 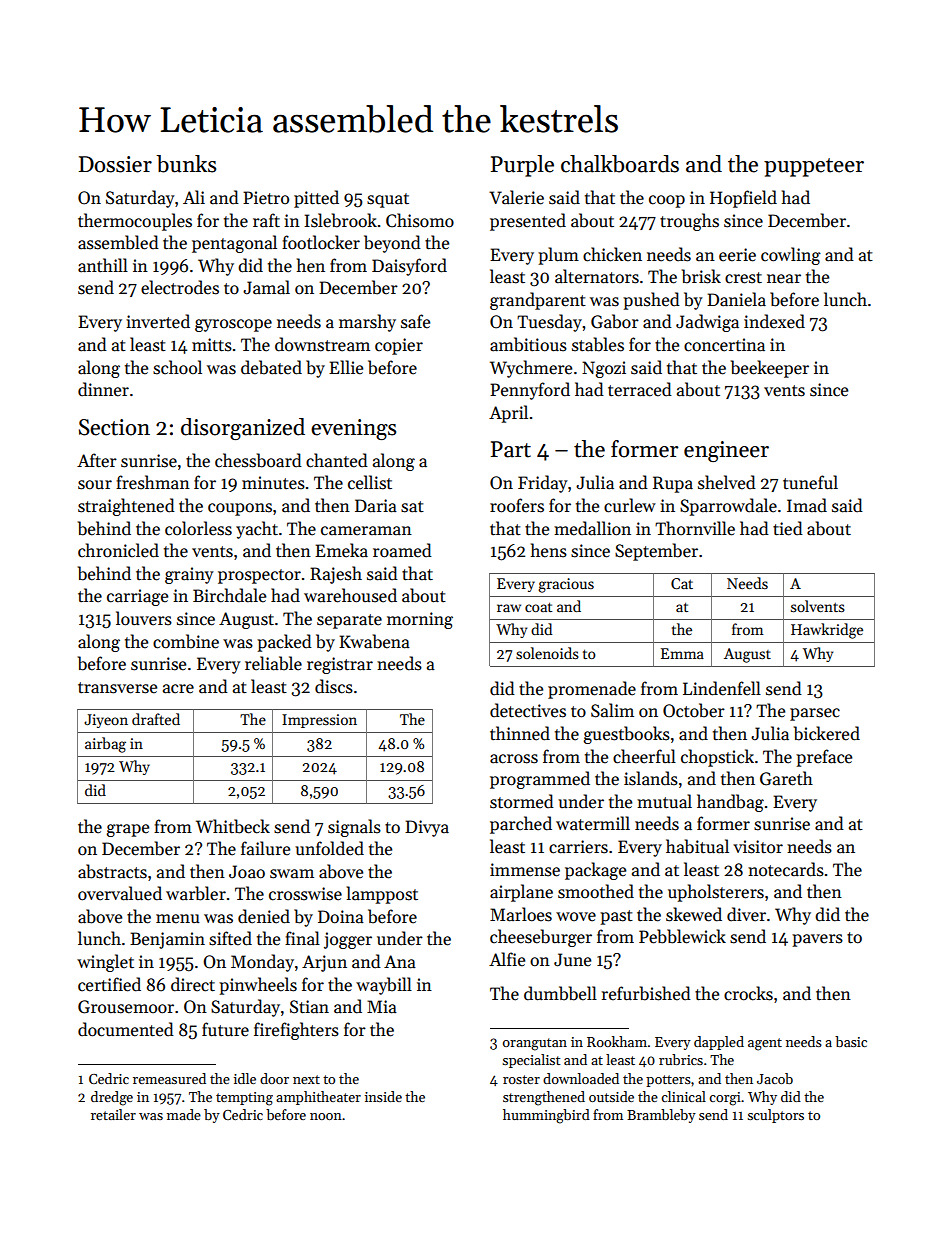 I want to click on Daisyford, so click(x=409, y=267).
